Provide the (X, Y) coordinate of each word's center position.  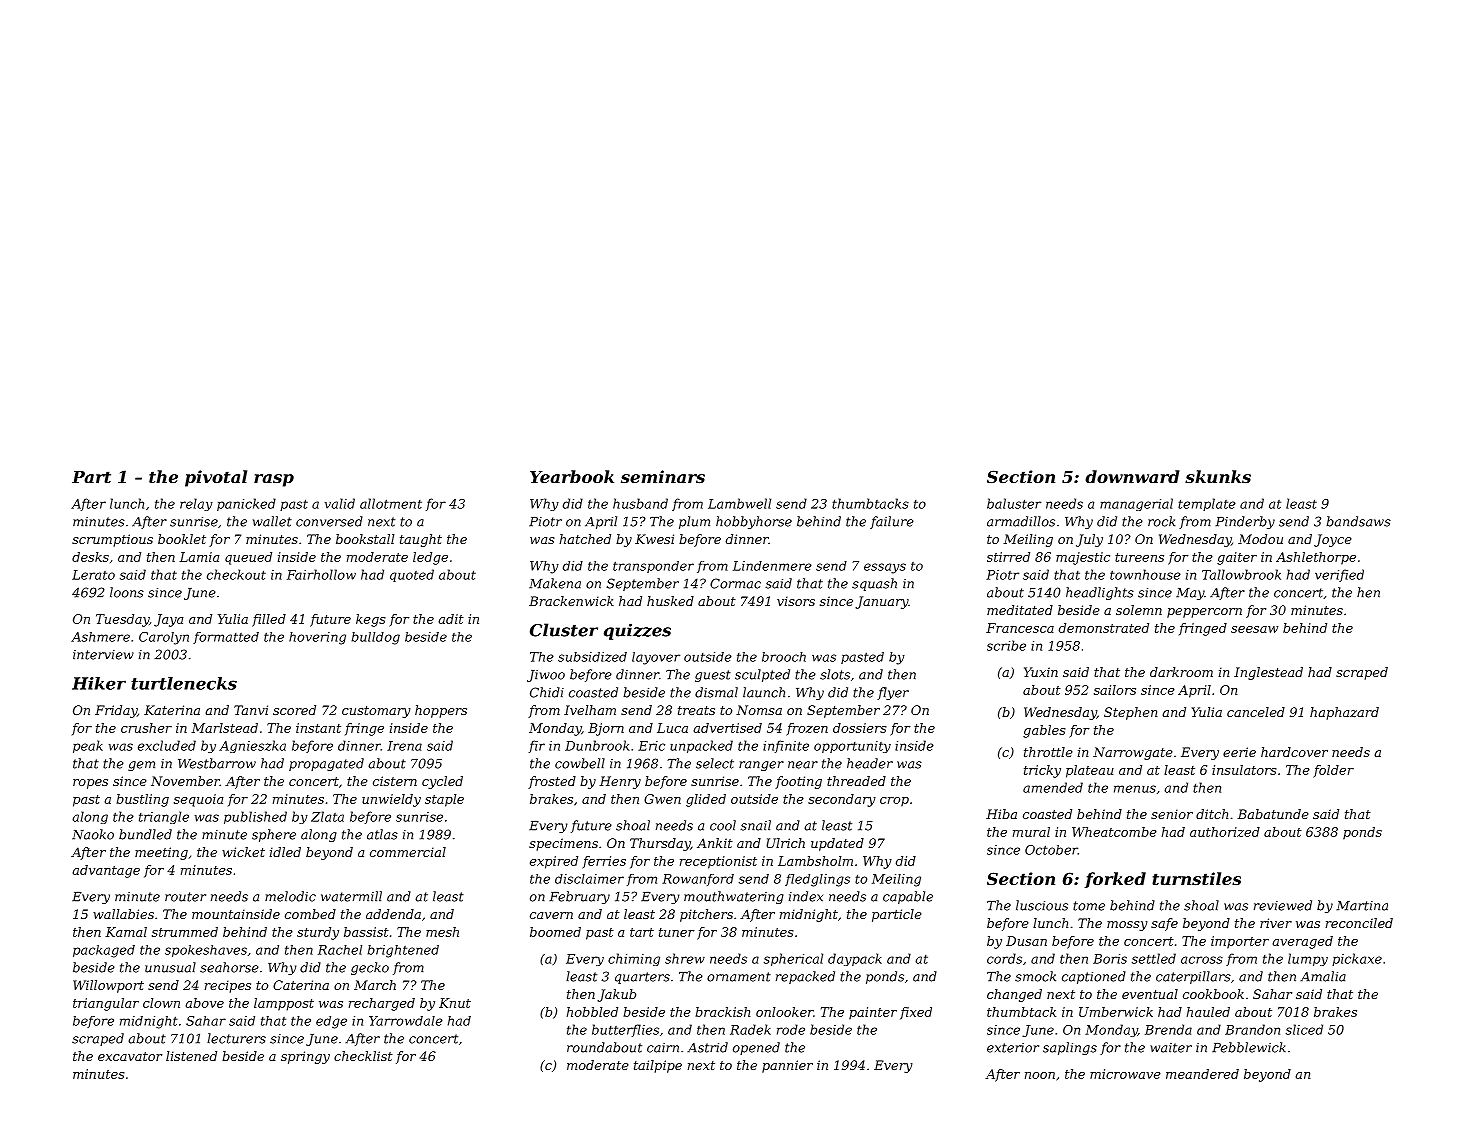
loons (127, 592)
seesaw (1254, 629)
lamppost (284, 1004)
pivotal (216, 478)
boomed (555, 932)
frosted (552, 782)
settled (1154, 958)
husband (640, 503)
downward (1132, 476)
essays (885, 568)
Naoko (93, 834)
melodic (290, 896)
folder (1333, 771)
